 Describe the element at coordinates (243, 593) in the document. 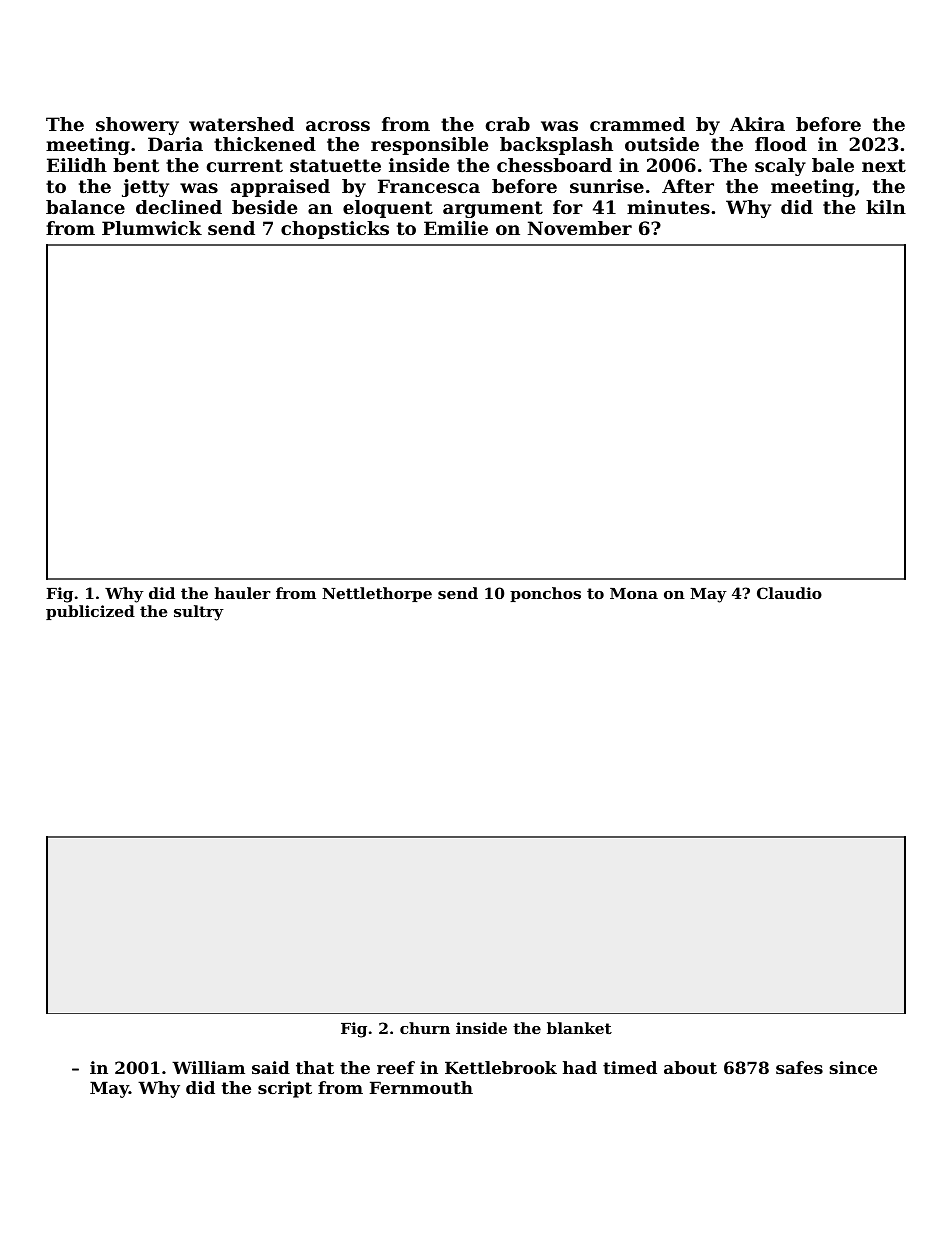

I see `hauler` at that location.
